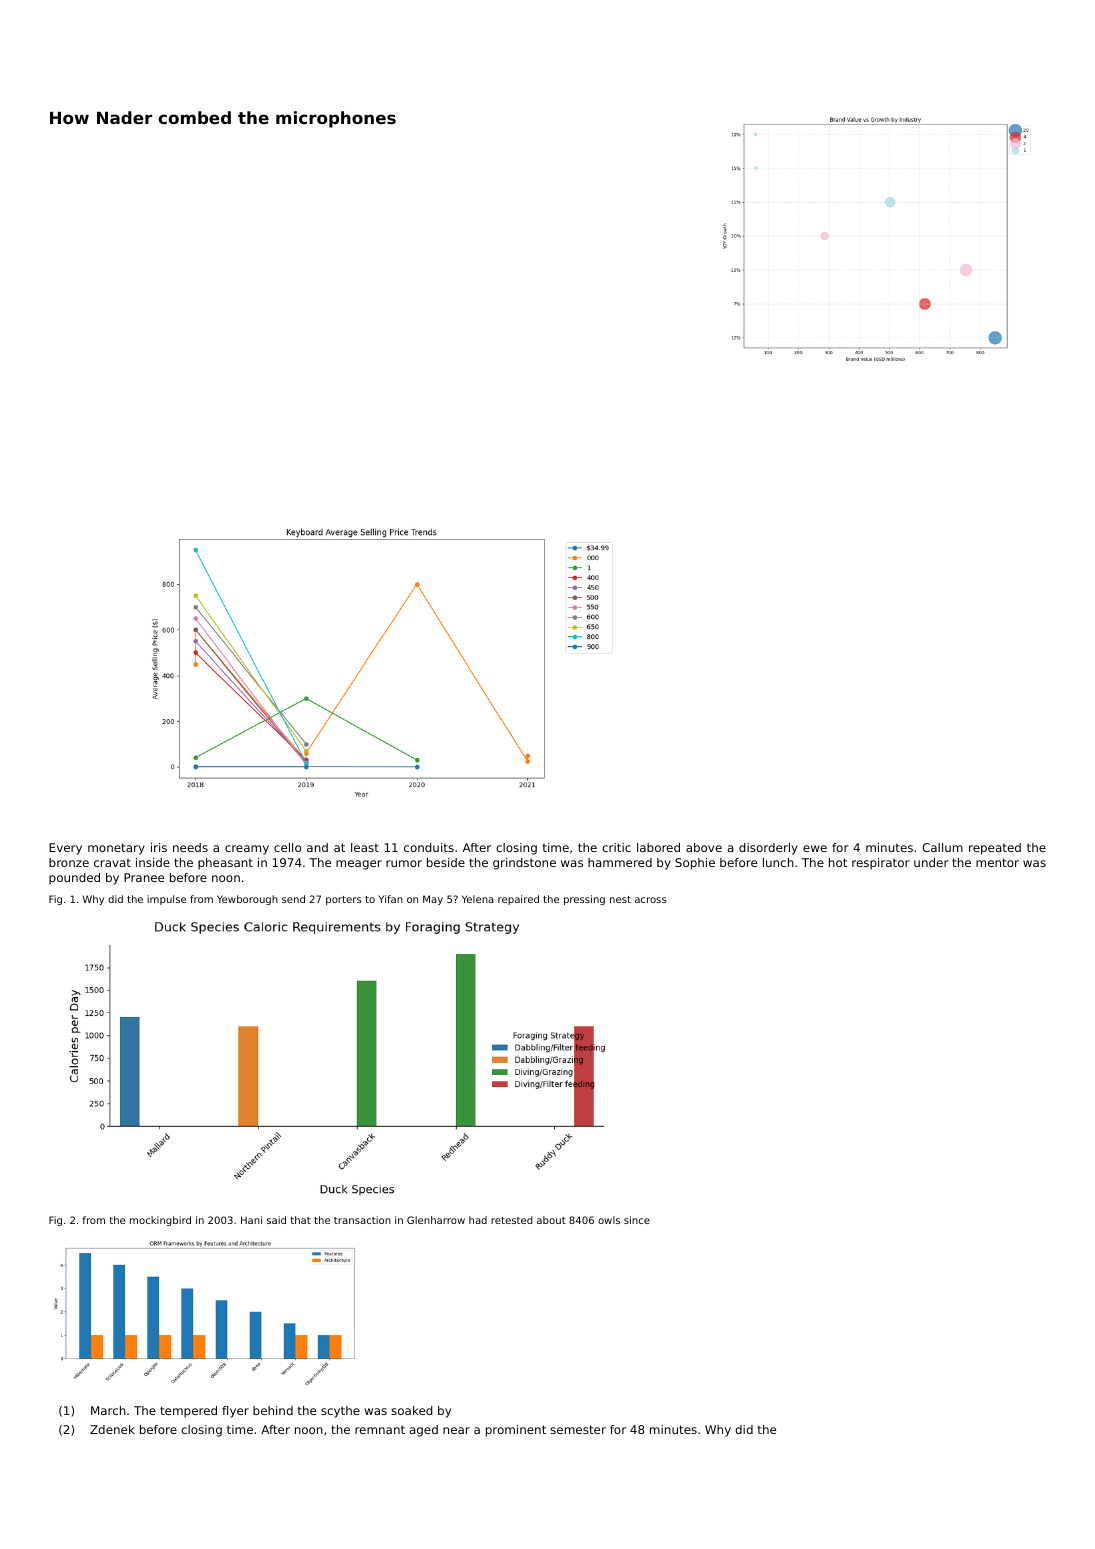 The height and width of the screenshot is (1549, 1095). What do you see at coordinates (578, 1429) in the screenshot?
I see `semester` at bounding box center [578, 1429].
